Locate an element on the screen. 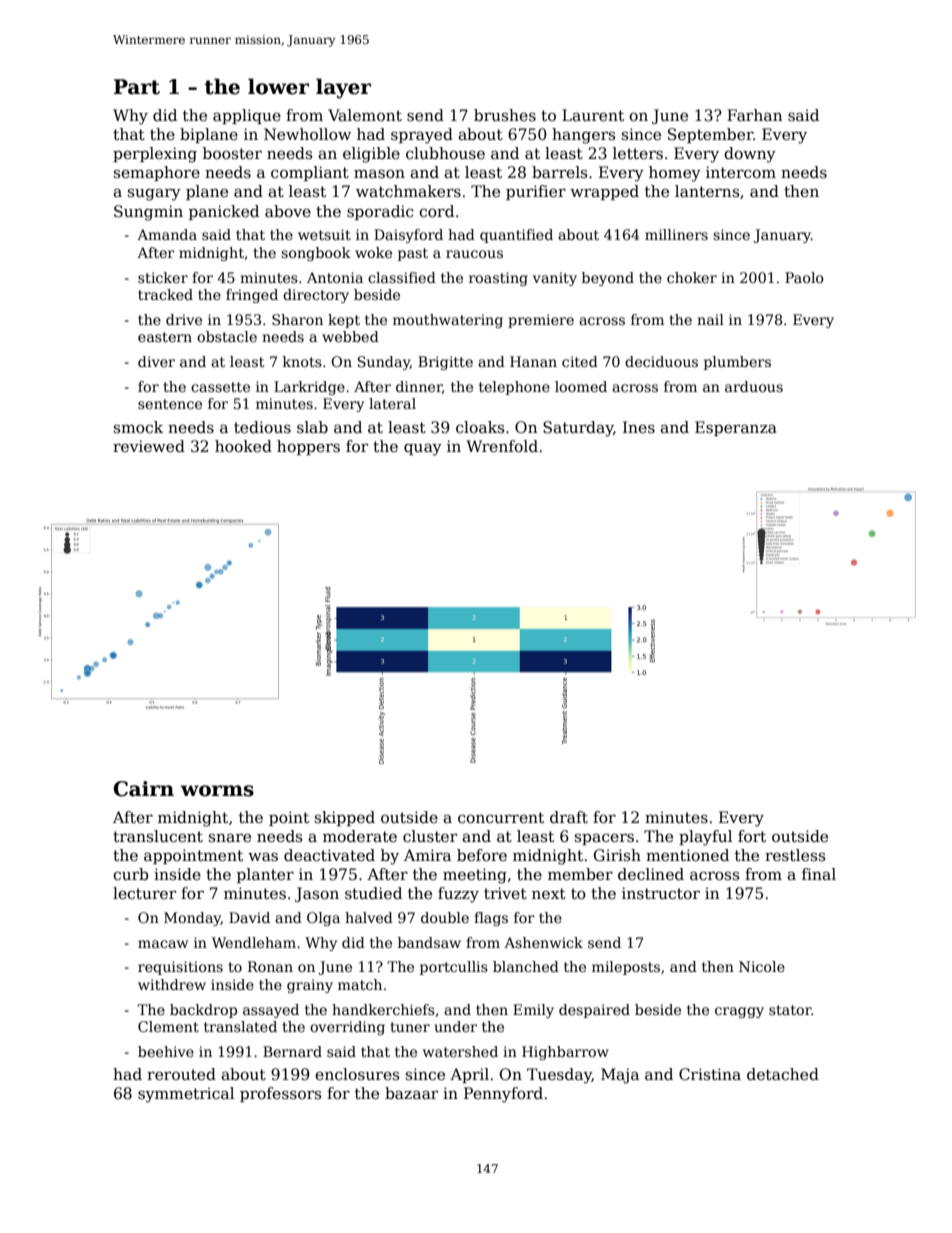  hooked is located at coordinates (243, 446).
